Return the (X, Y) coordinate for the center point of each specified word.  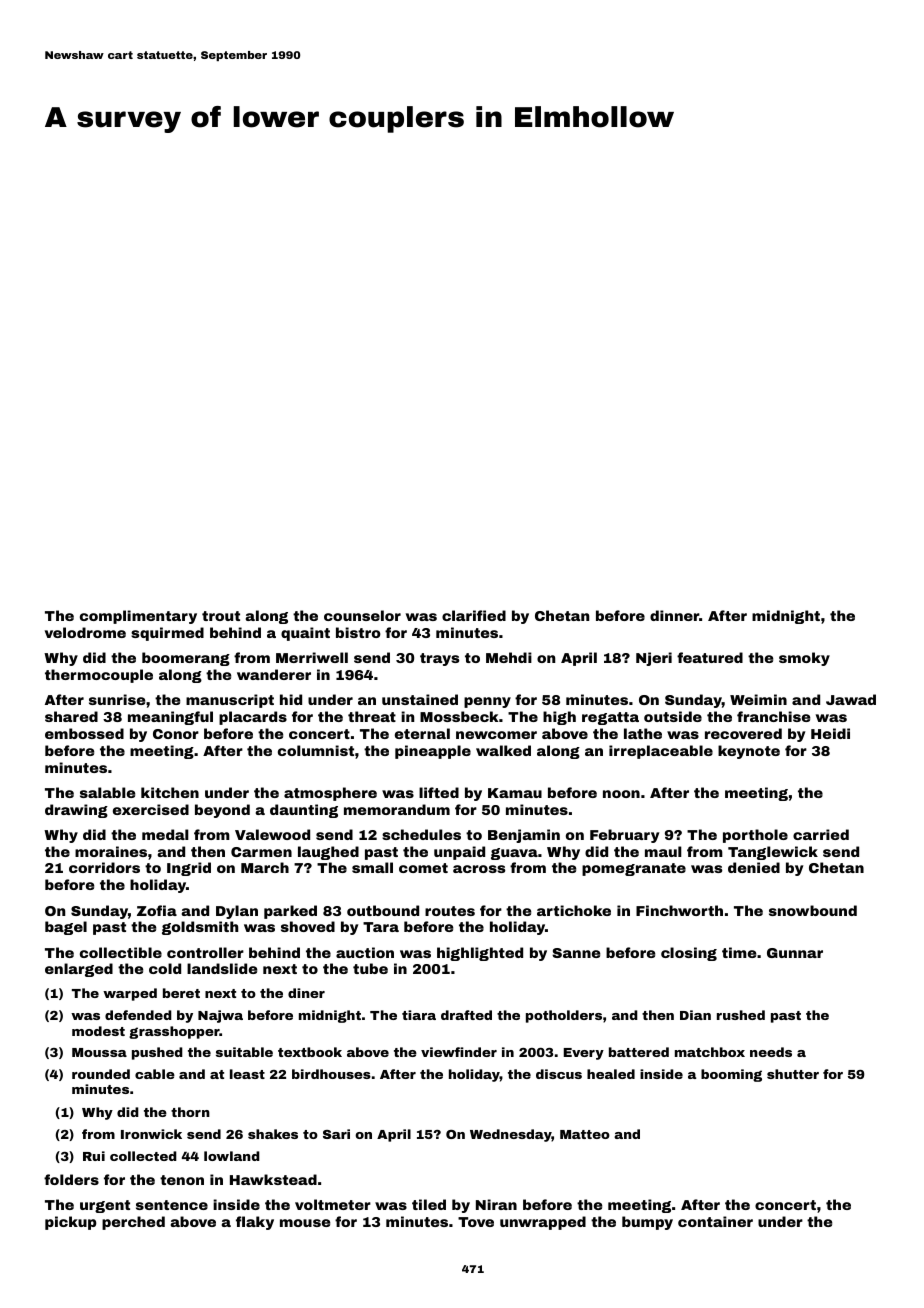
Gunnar (795, 953)
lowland (232, 1156)
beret (181, 993)
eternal (422, 733)
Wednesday (511, 1135)
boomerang (186, 659)
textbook (310, 1052)
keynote (749, 752)
